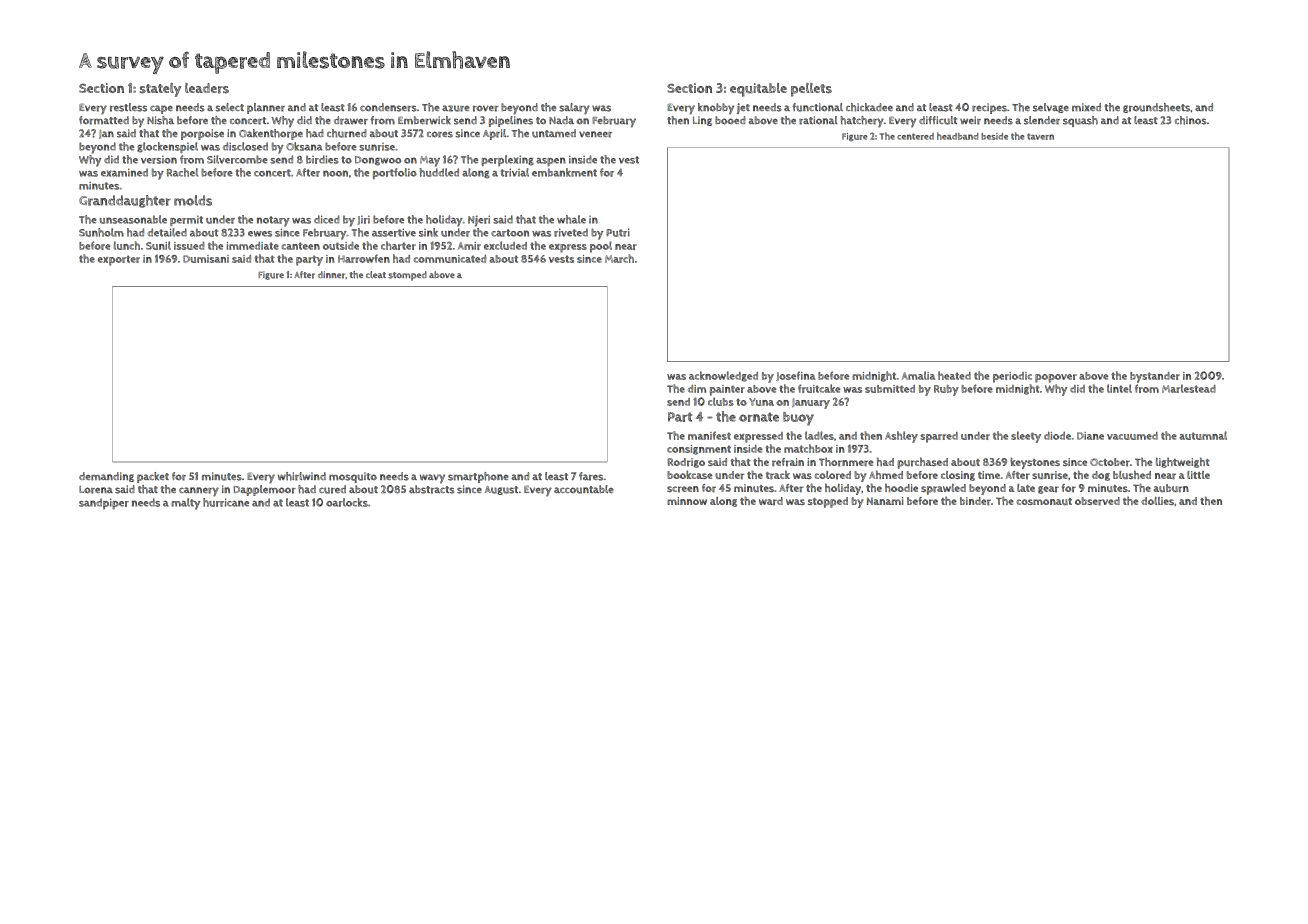  What do you see at coordinates (106, 477) in the screenshot?
I see `demanding` at bounding box center [106, 477].
